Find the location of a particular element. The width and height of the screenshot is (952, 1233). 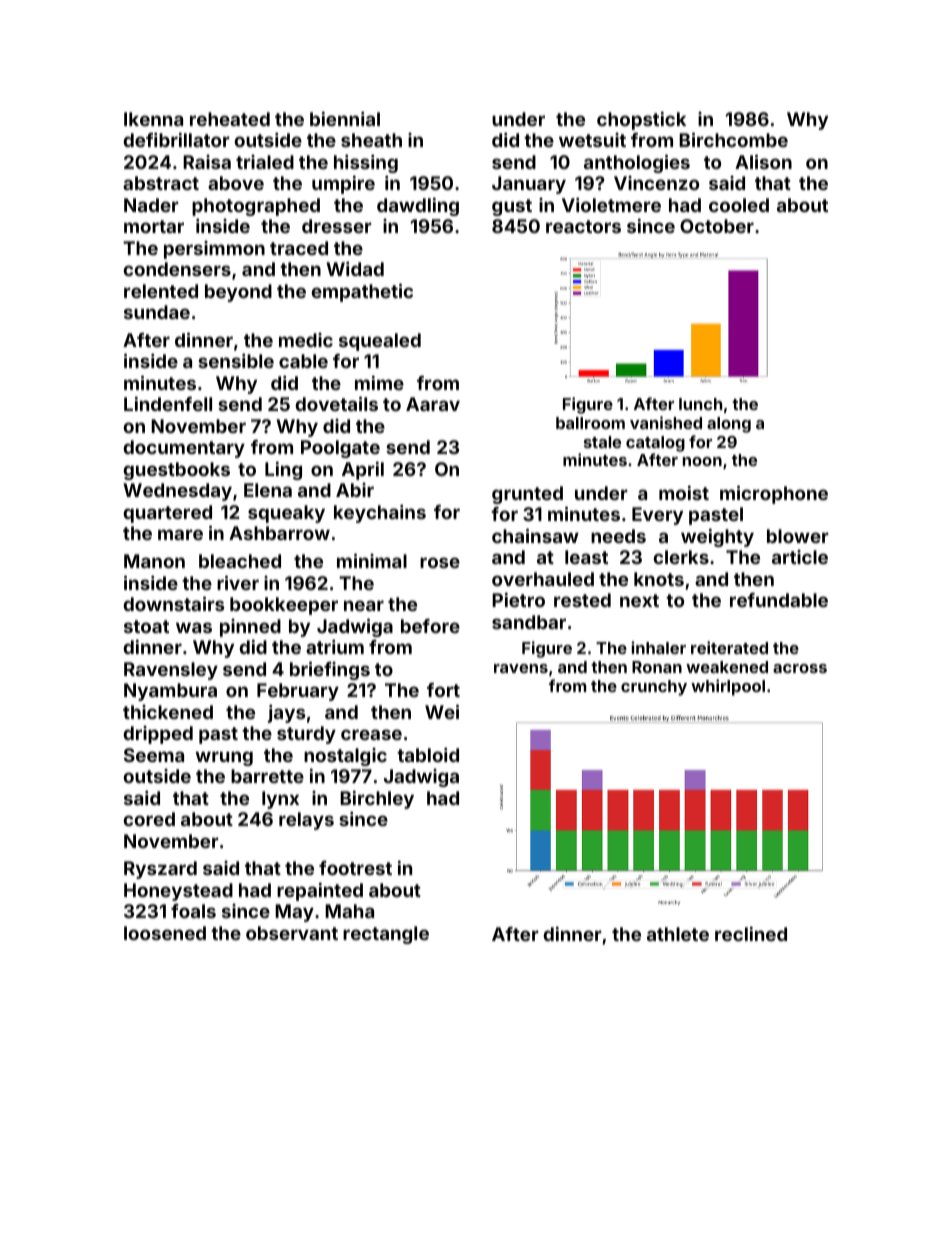

Ikenna is located at coordinates (153, 119).
